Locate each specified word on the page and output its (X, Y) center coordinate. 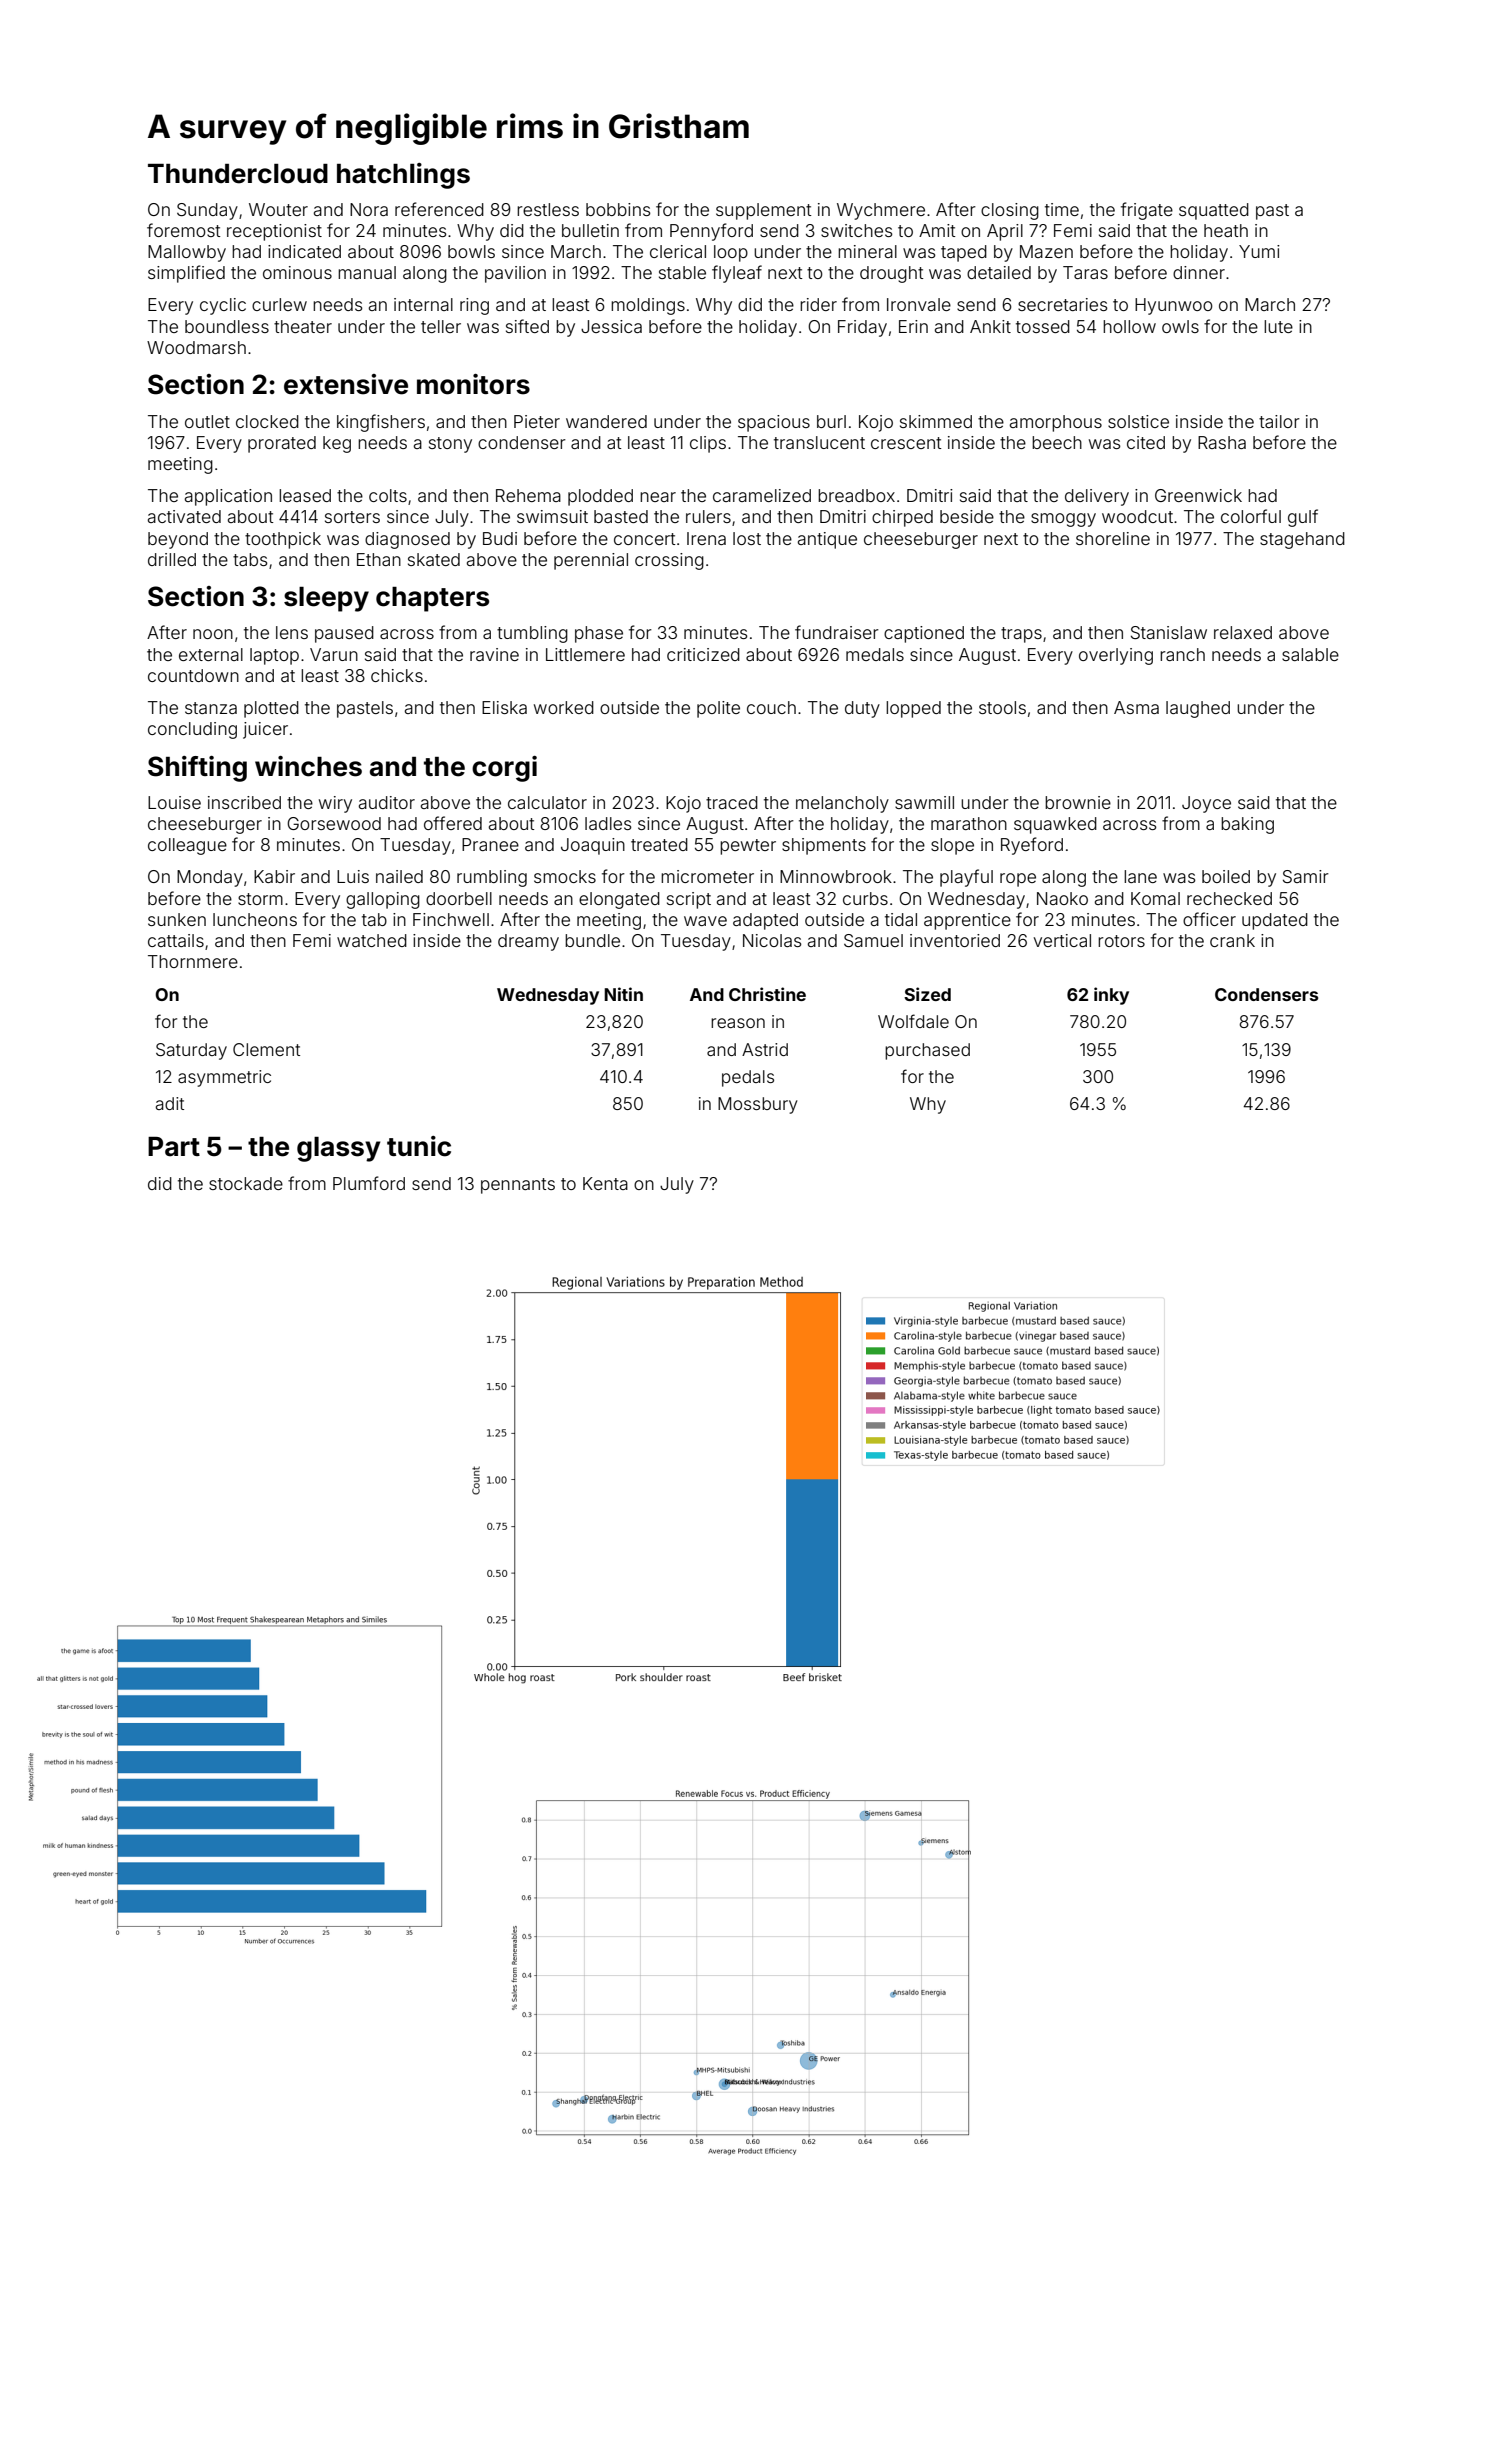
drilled (172, 559)
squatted (1214, 211)
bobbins (618, 209)
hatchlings (403, 176)
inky (1111, 996)
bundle (592, 940)
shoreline (1113, 538)
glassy (338, 1149)
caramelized (762, 495)
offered (453, 823)
